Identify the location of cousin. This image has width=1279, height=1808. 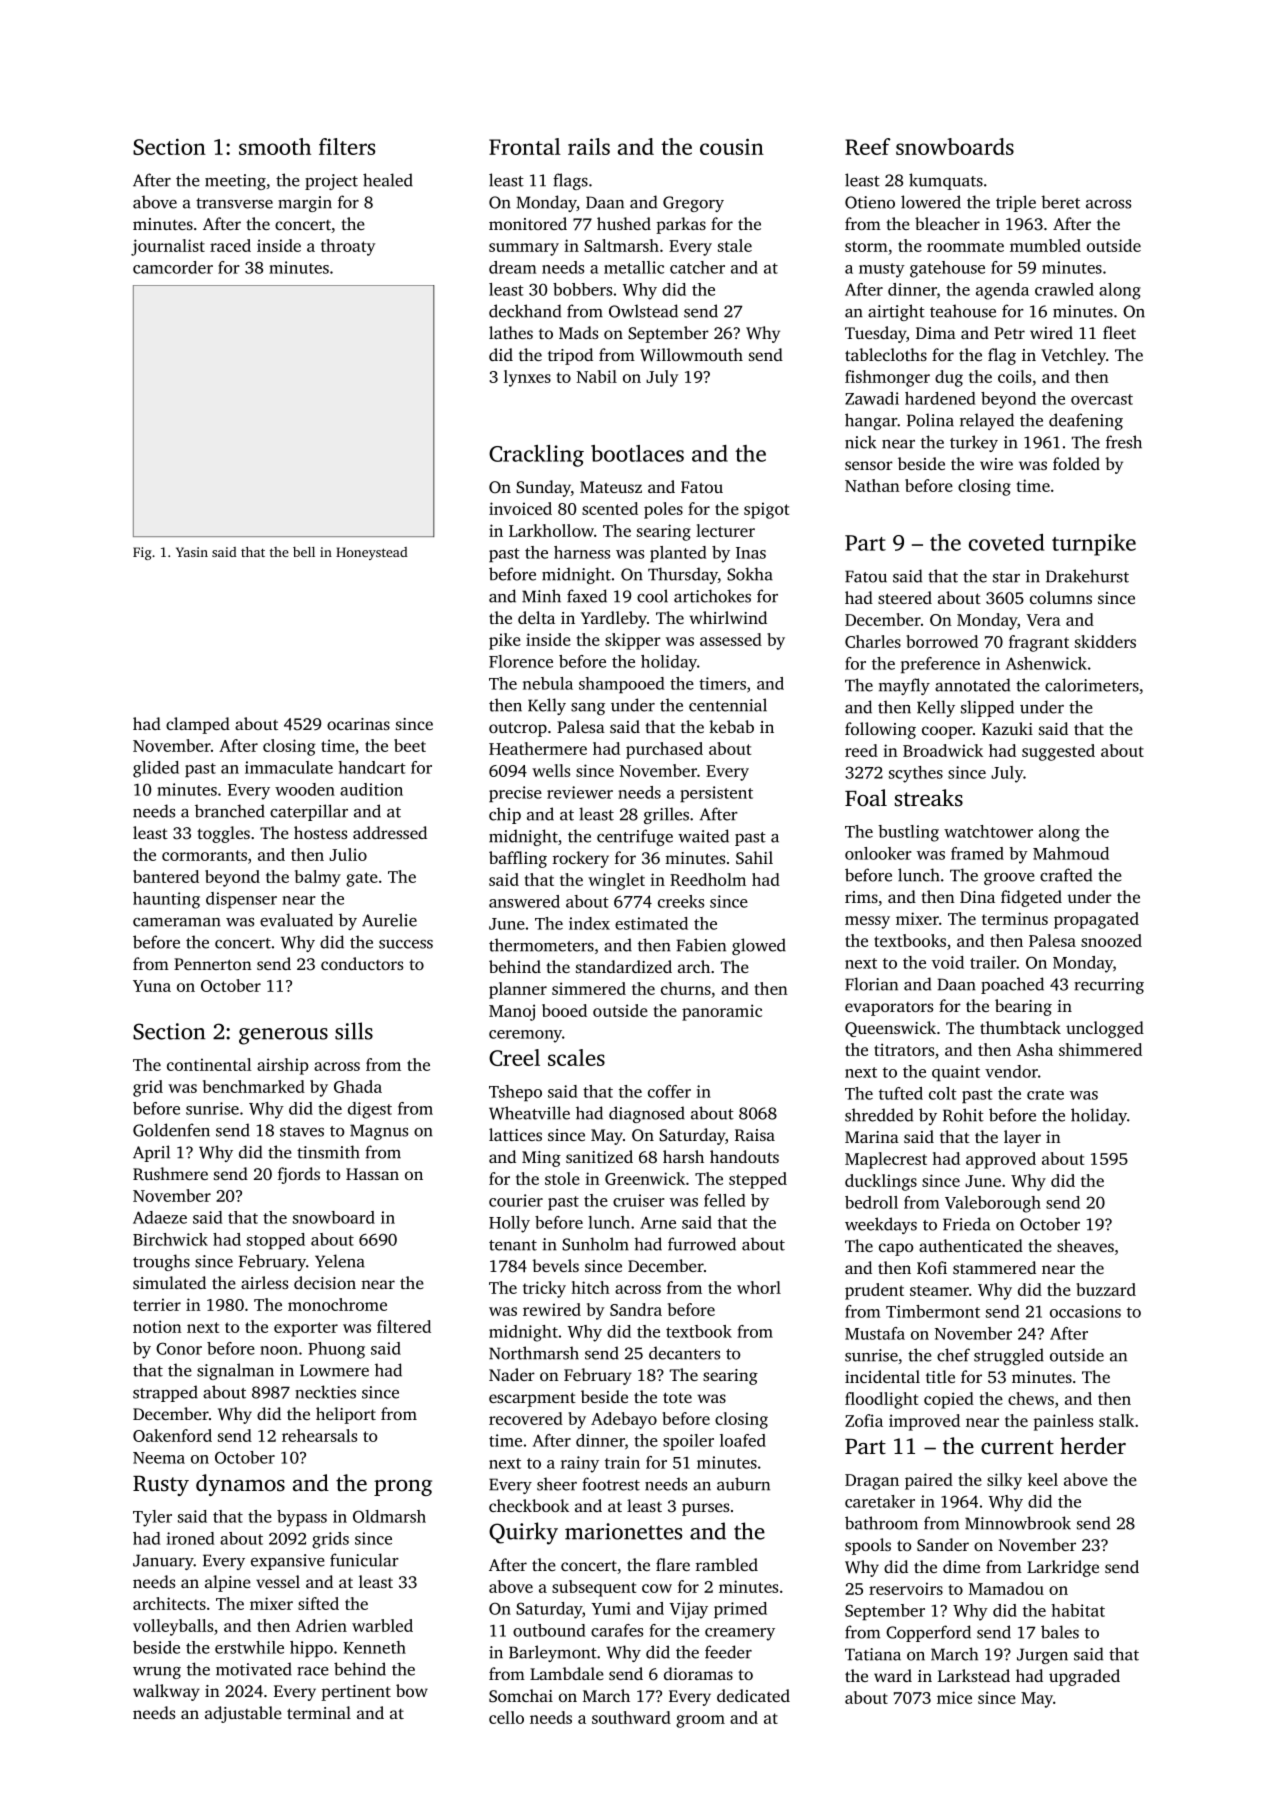
(732, 146).
